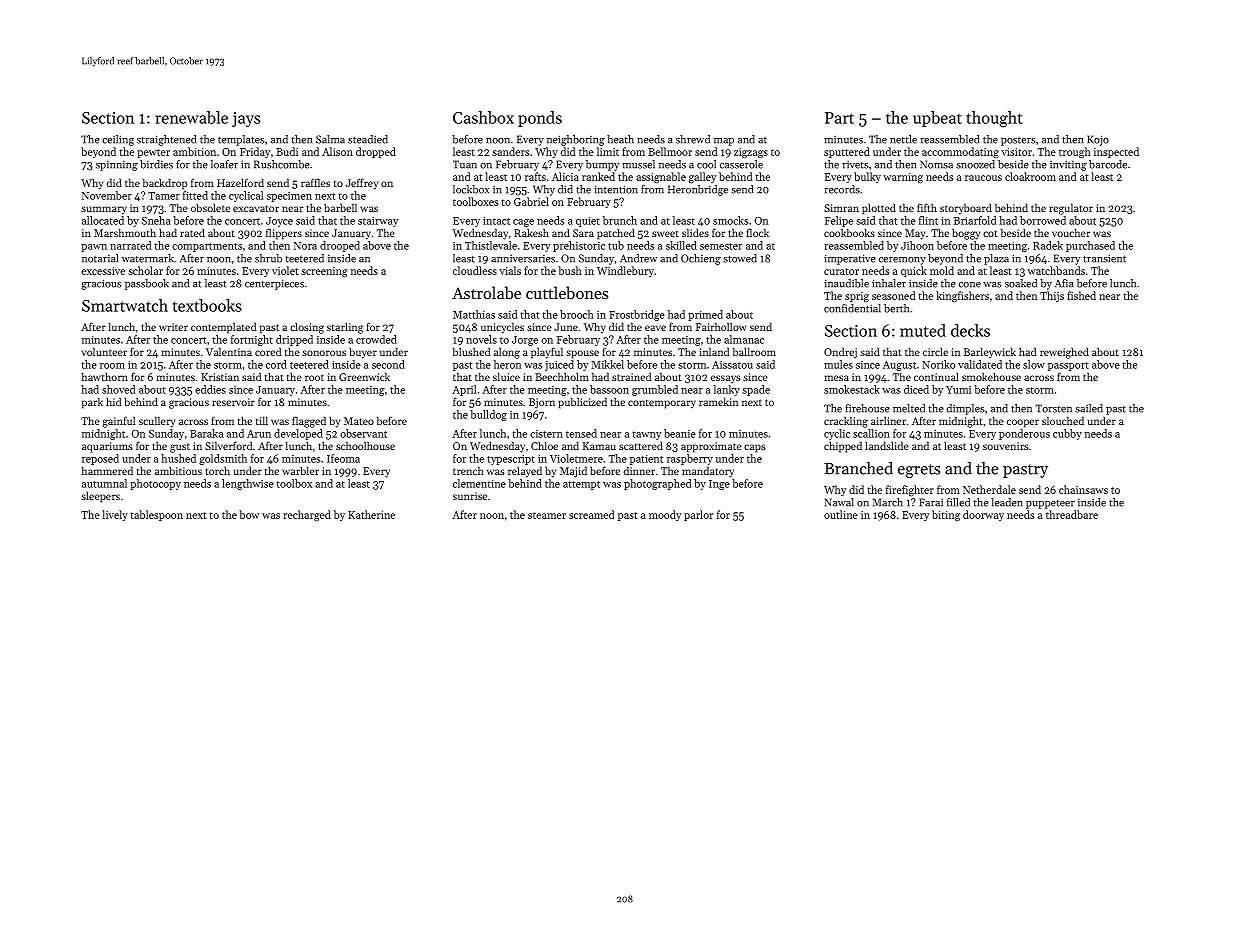  What do you see at coordinates (1083, 489) in the screenshot?
I see `chainsaws` at bounding box center [1083, 489].
